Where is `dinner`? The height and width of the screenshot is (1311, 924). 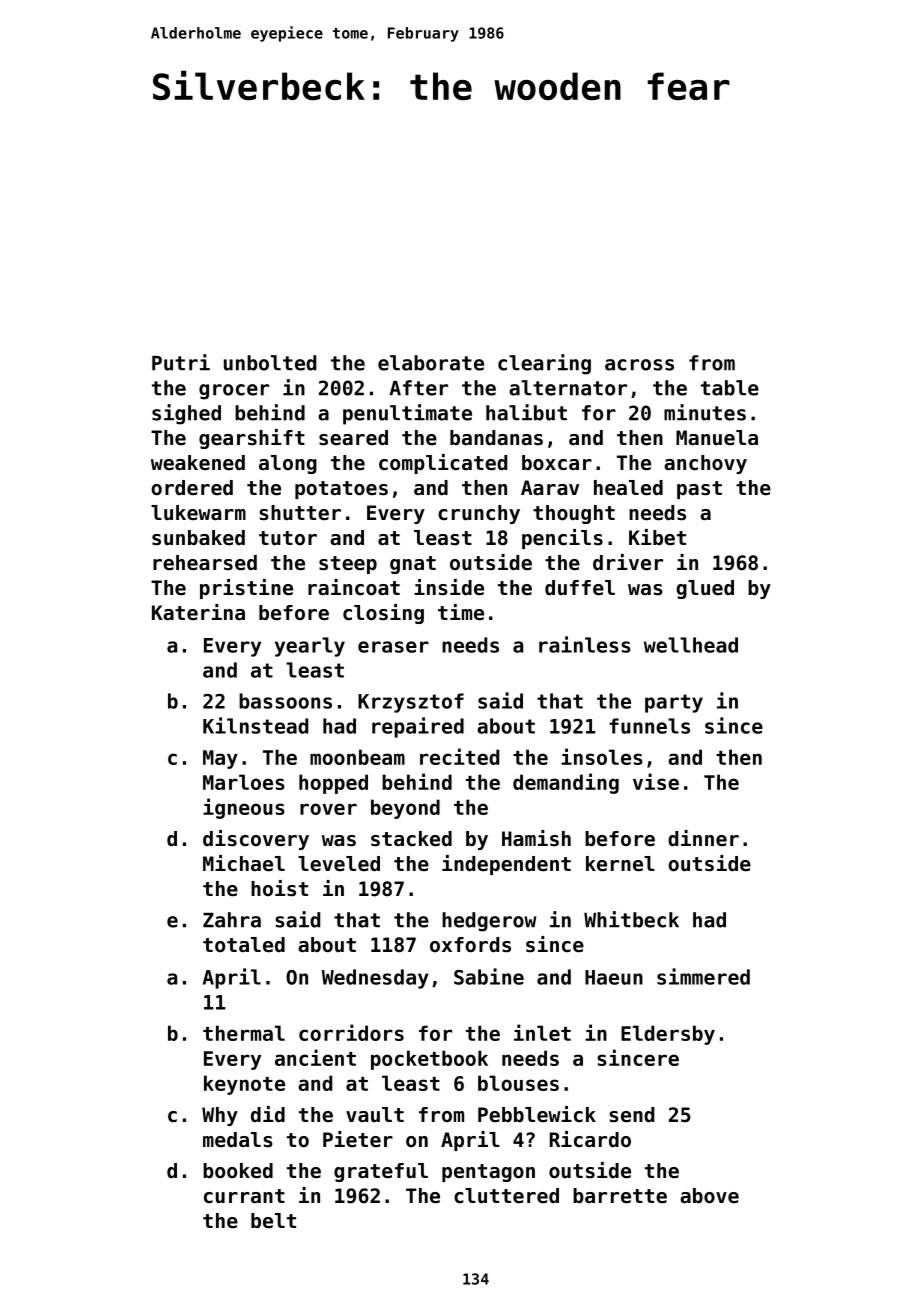
dinner is located at coordinates (703, 838).
